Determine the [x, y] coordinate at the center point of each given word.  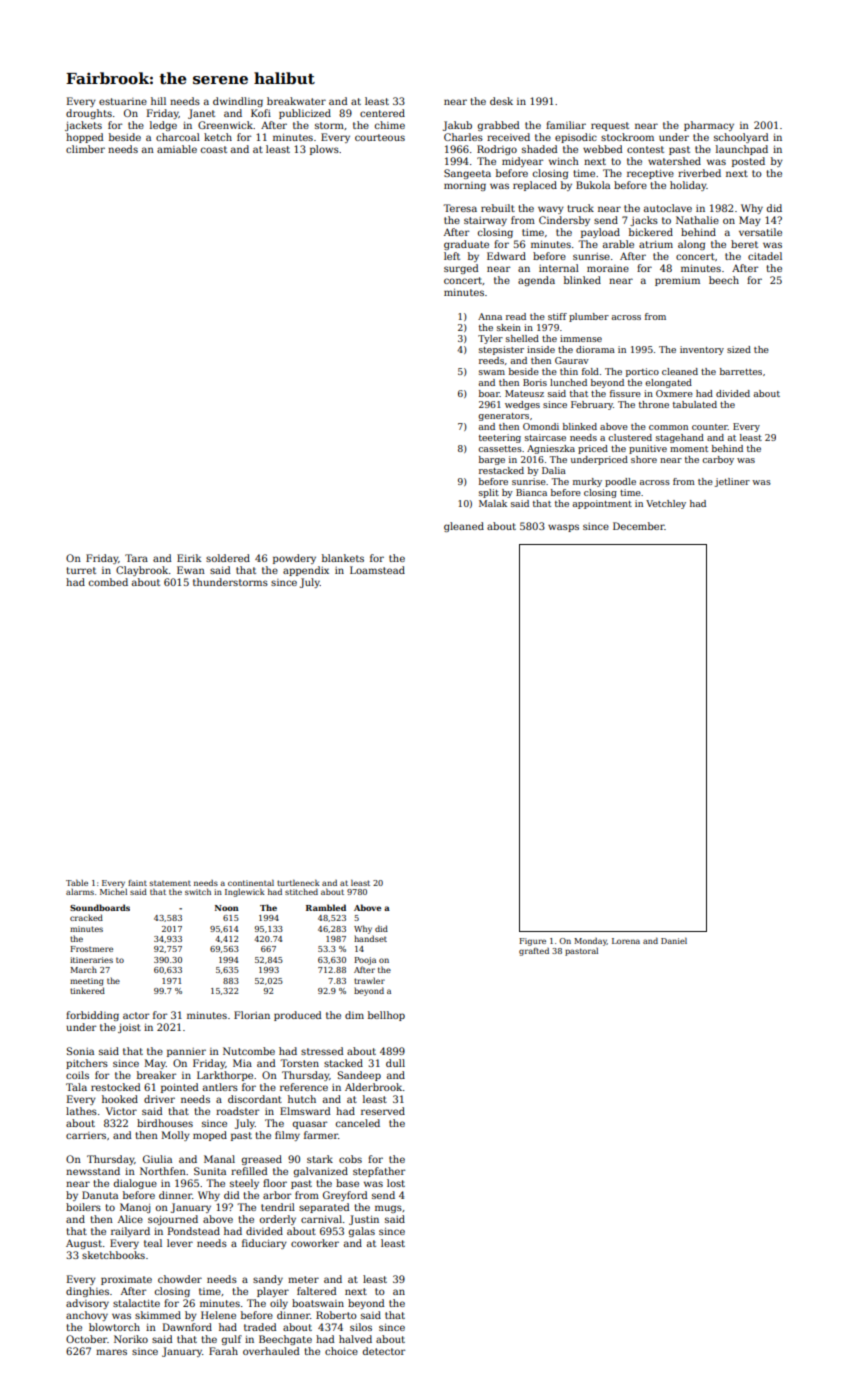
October [86, 1339]
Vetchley [666, 504]
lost [396, 1183]
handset [370, 938]
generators [503, 417]
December [639, 526]
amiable [177, 149]
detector [384, 1351]
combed [108, 582]
